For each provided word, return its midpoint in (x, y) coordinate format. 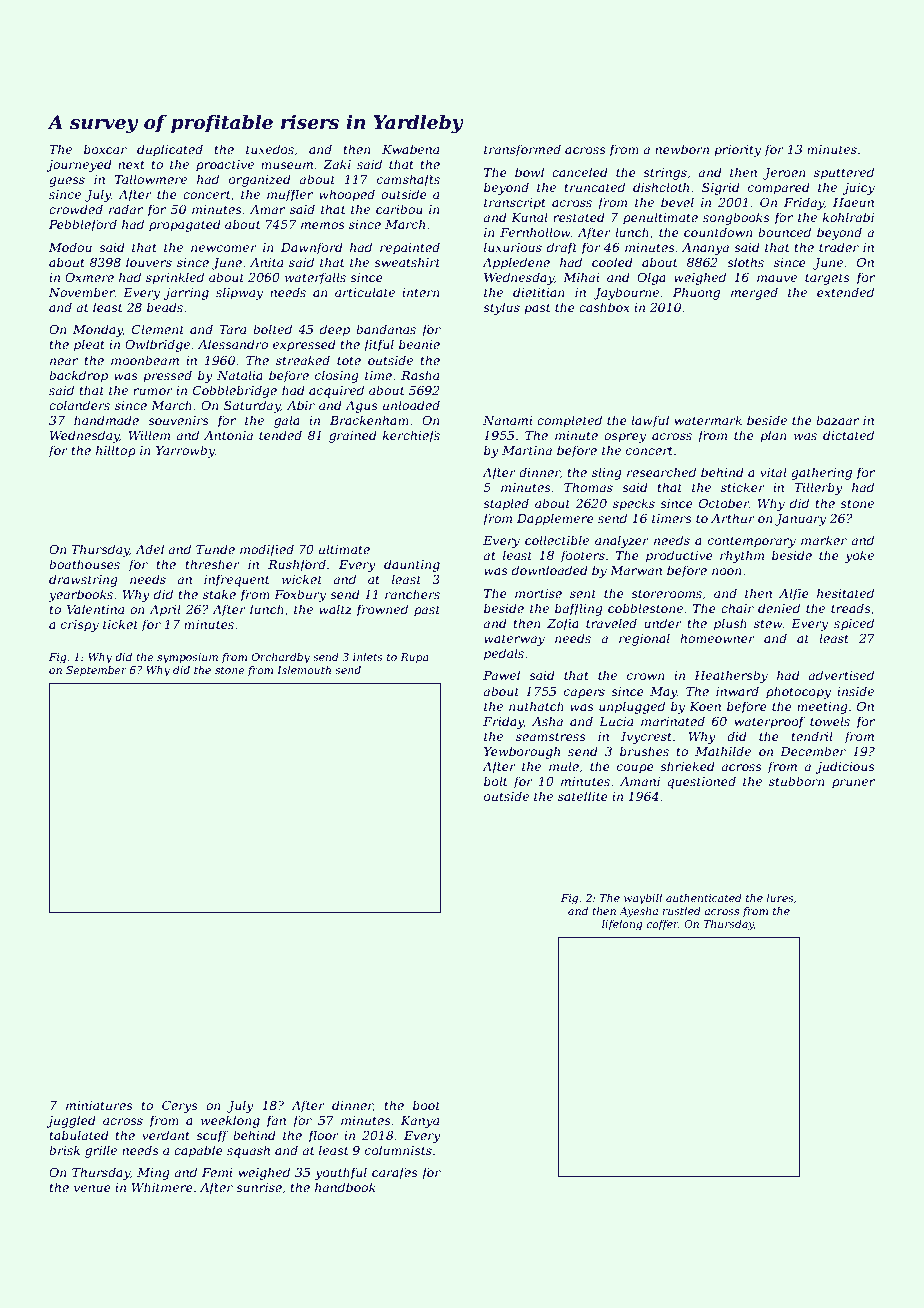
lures (780, 898)
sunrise (259, 1187)
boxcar (105, 149)
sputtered (844, 173)
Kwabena (410, 149)
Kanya (420, 1122)
